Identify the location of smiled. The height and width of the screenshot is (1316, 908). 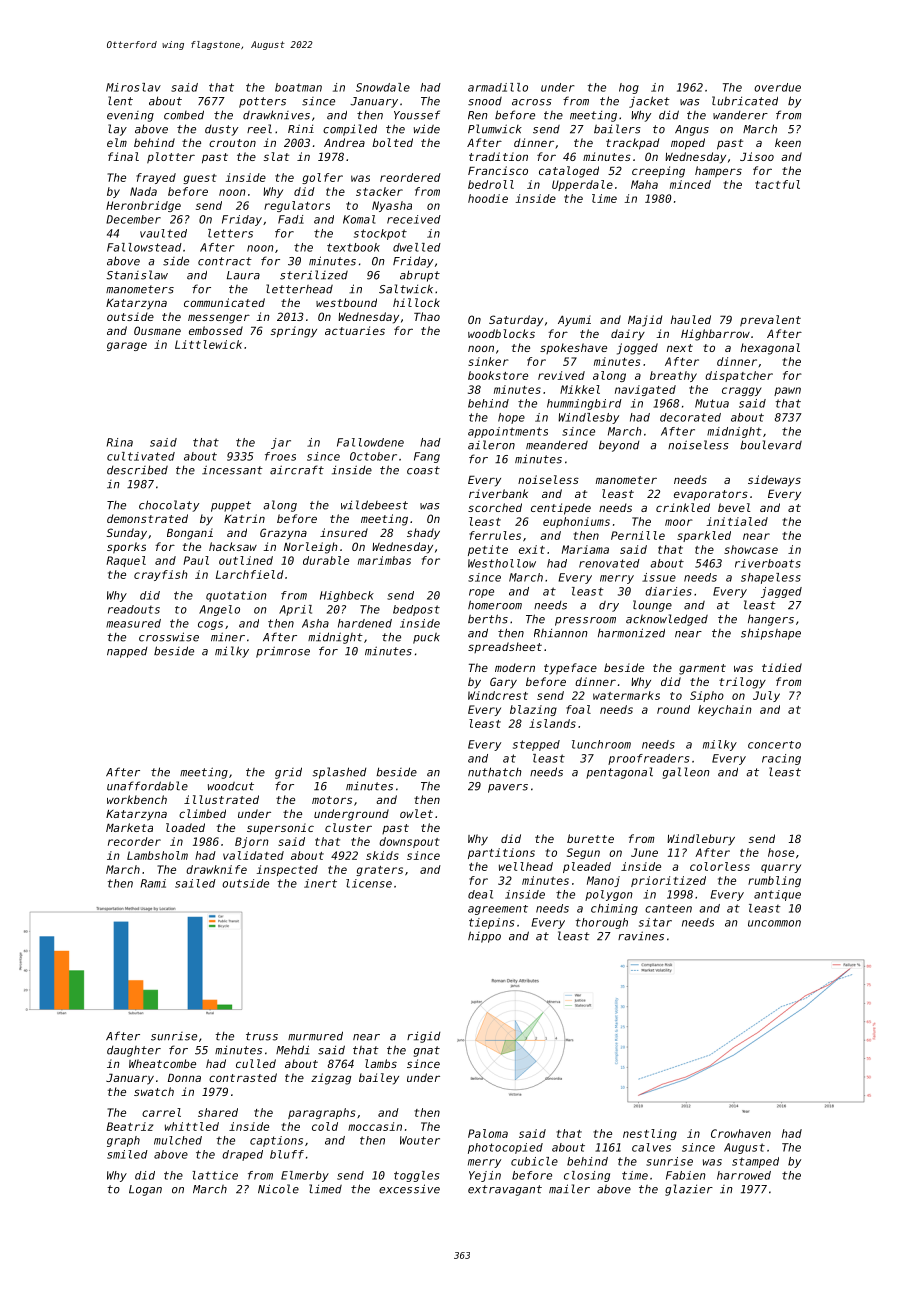
(127, 1154).
